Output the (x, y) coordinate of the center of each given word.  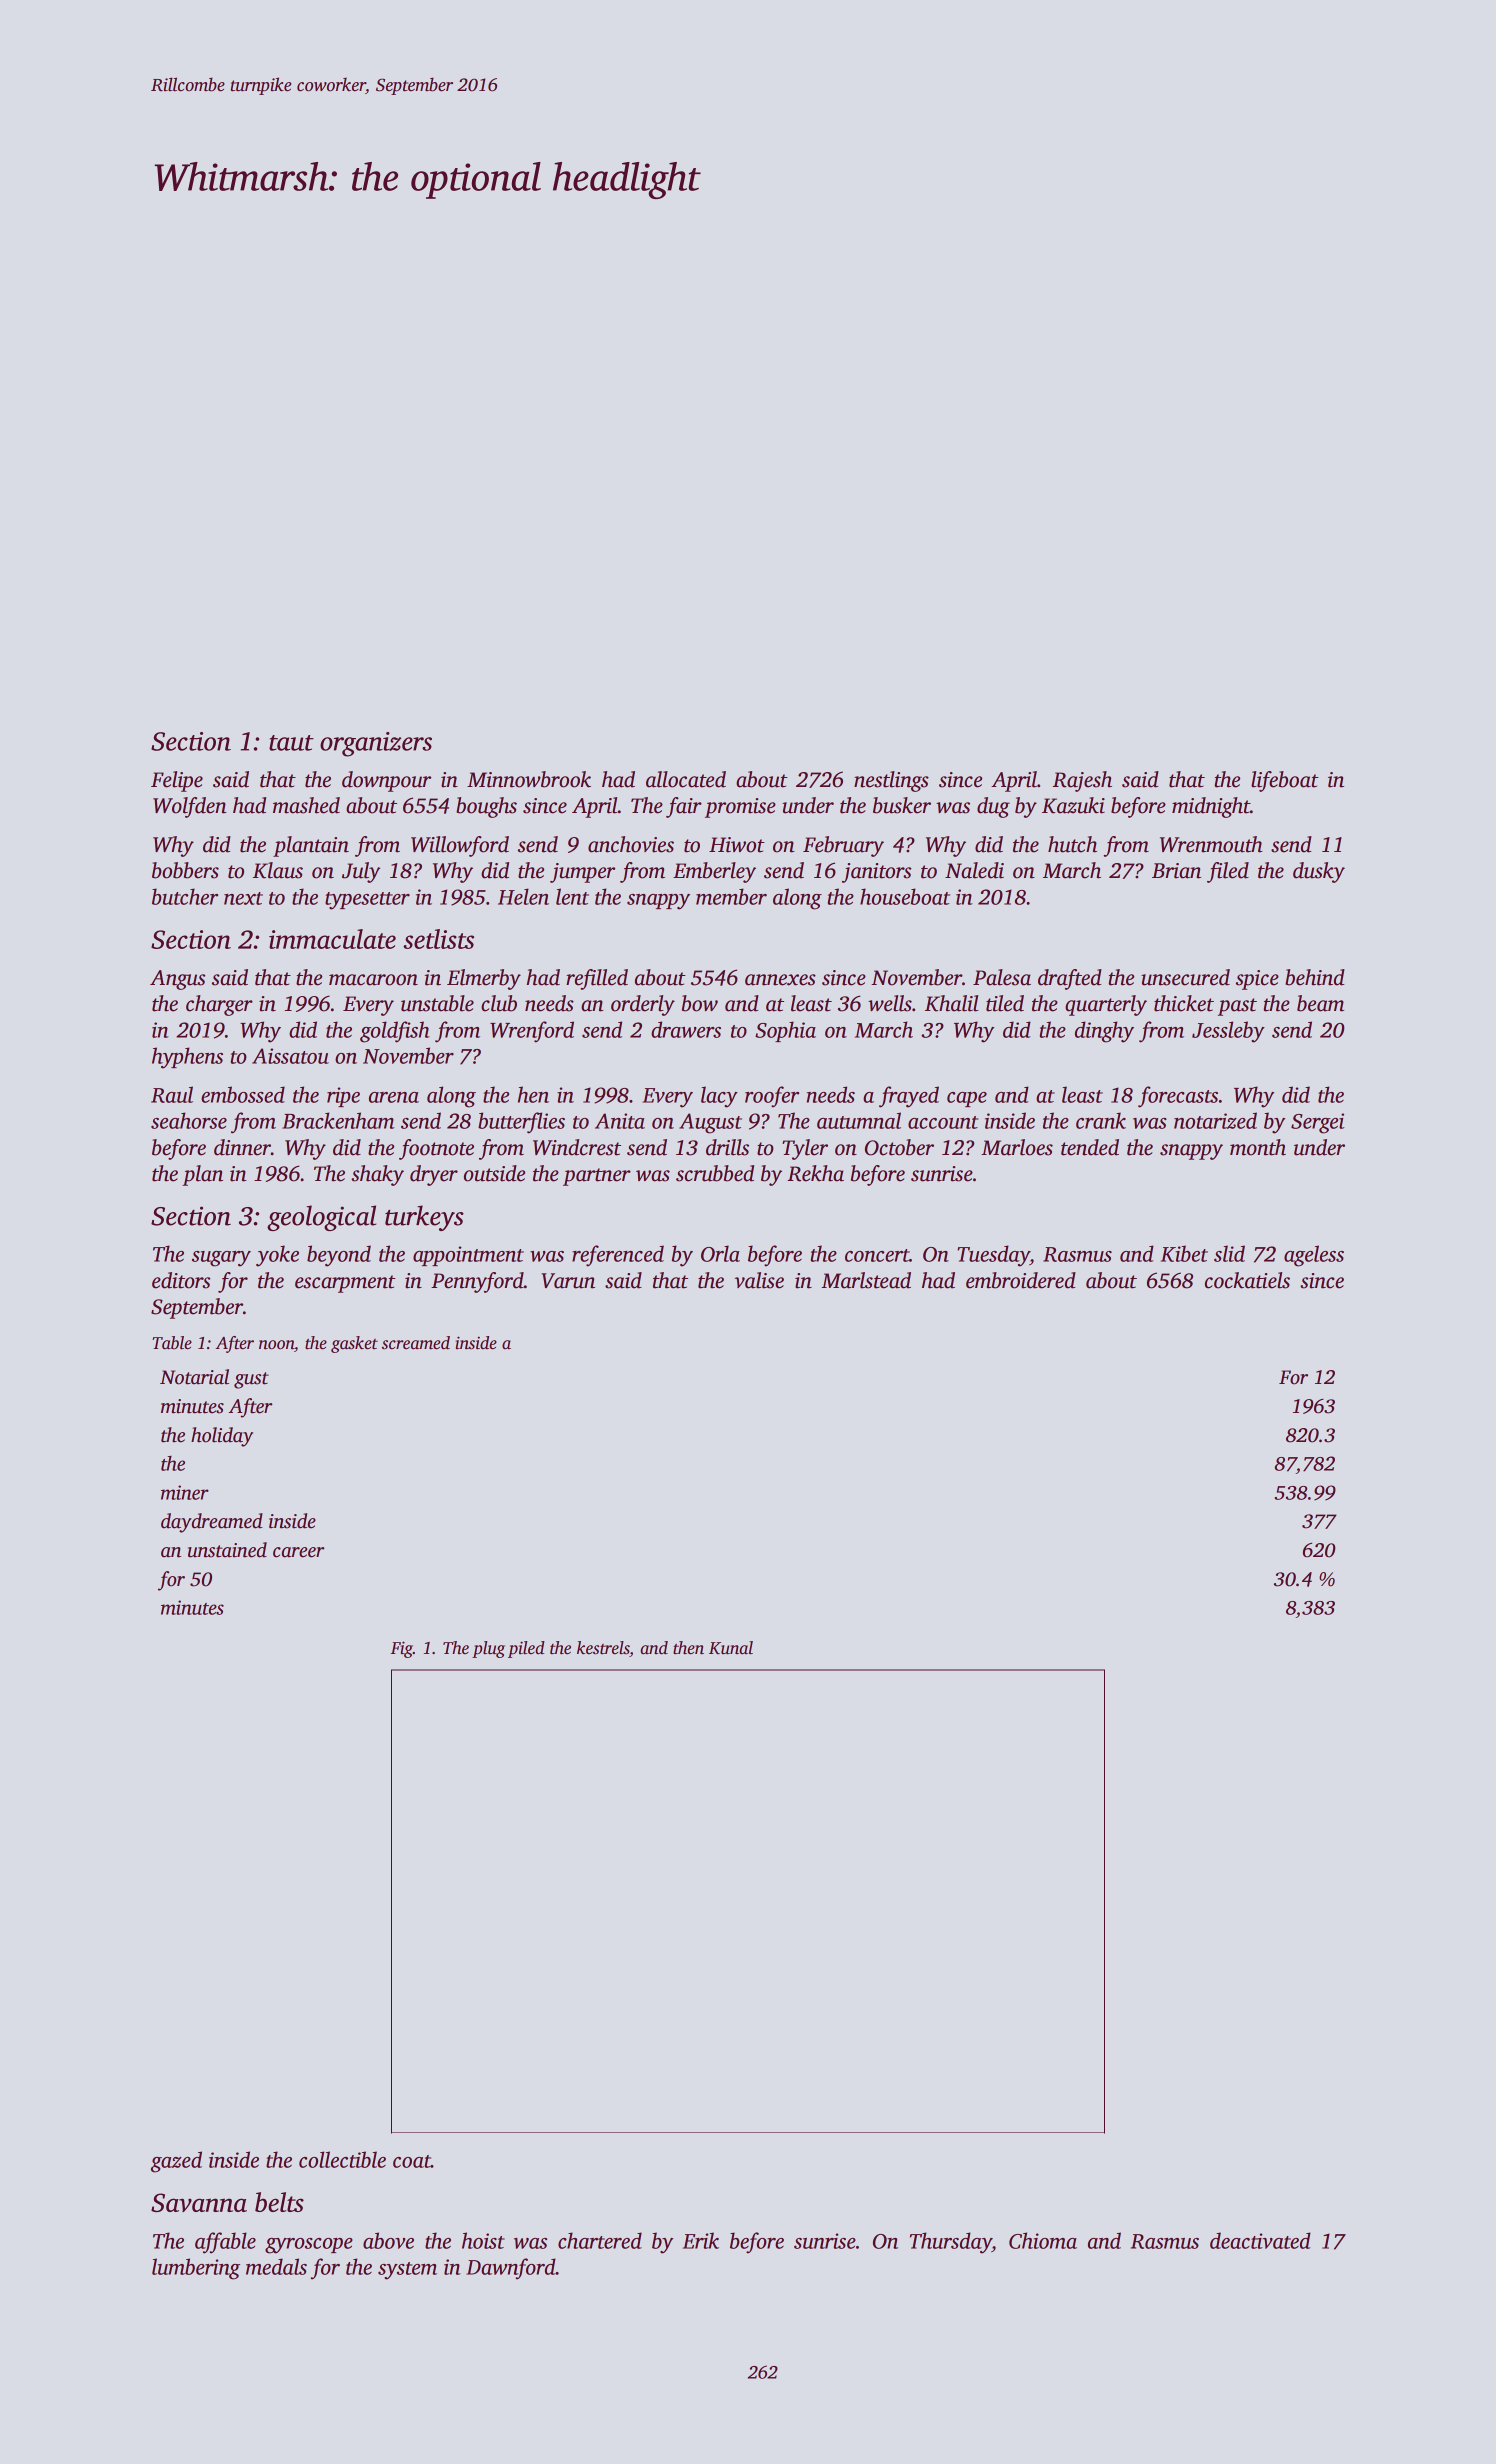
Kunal (731, 1648)
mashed (306, 805)
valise (759, 1280)
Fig (402, 1649)
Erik (701, 2240)
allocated (686, 779)
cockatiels (1247, 1280)
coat (412, 2161)
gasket (354, 1344)
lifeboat (1285, 781)
